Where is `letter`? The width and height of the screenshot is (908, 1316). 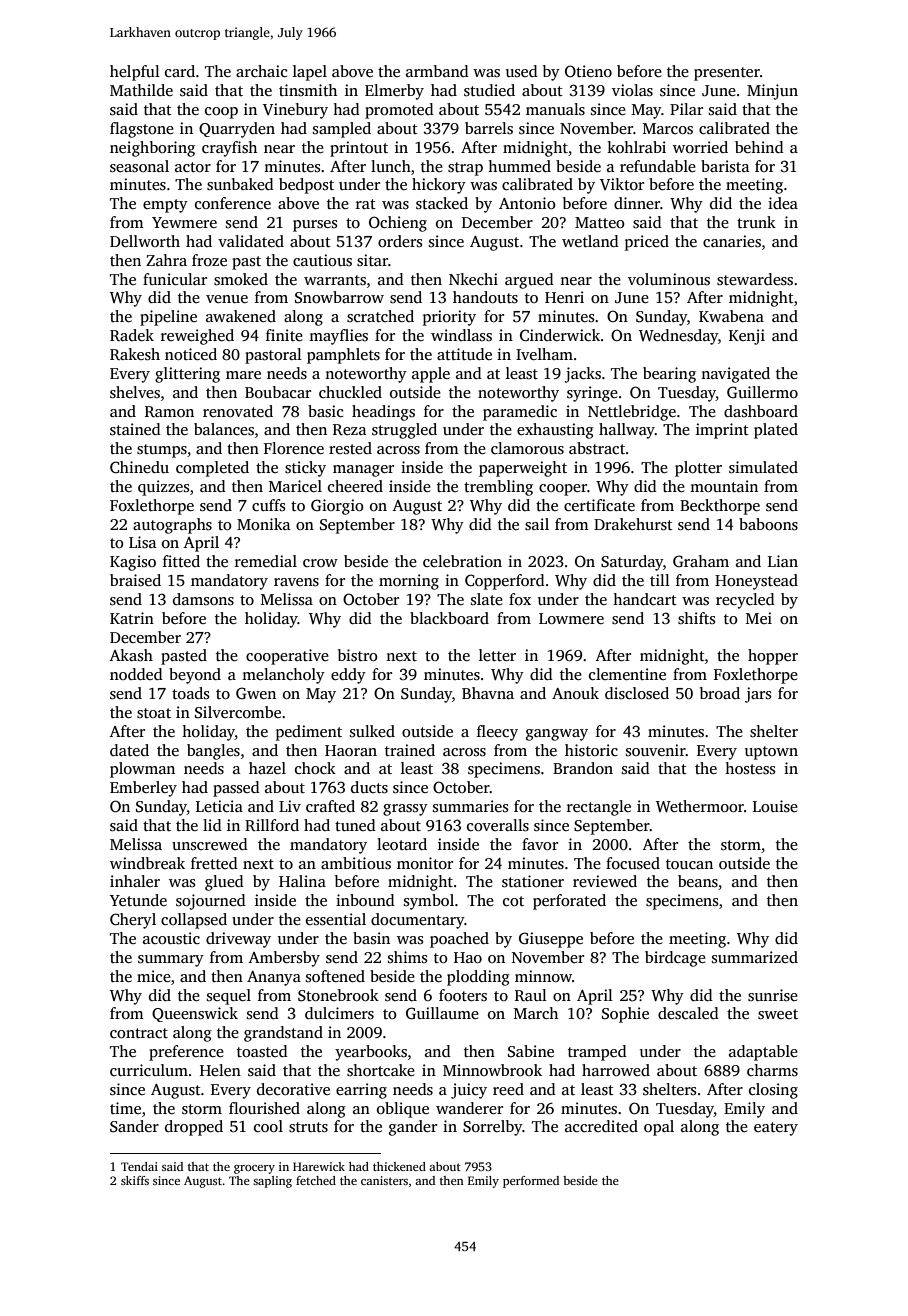
letter is located at coordinates (497, 655).
